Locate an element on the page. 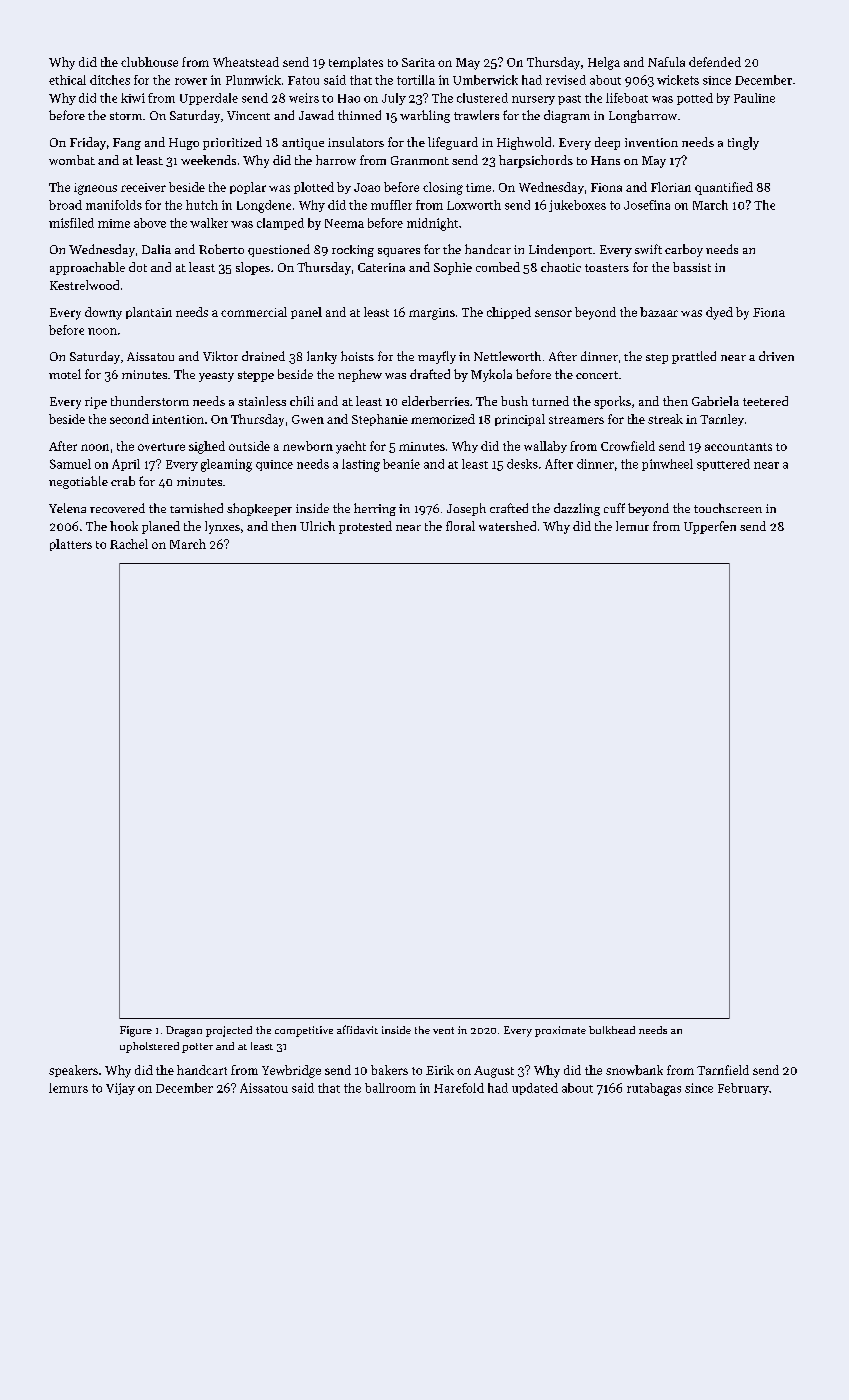  templates is located at coordinates (356, 63).
